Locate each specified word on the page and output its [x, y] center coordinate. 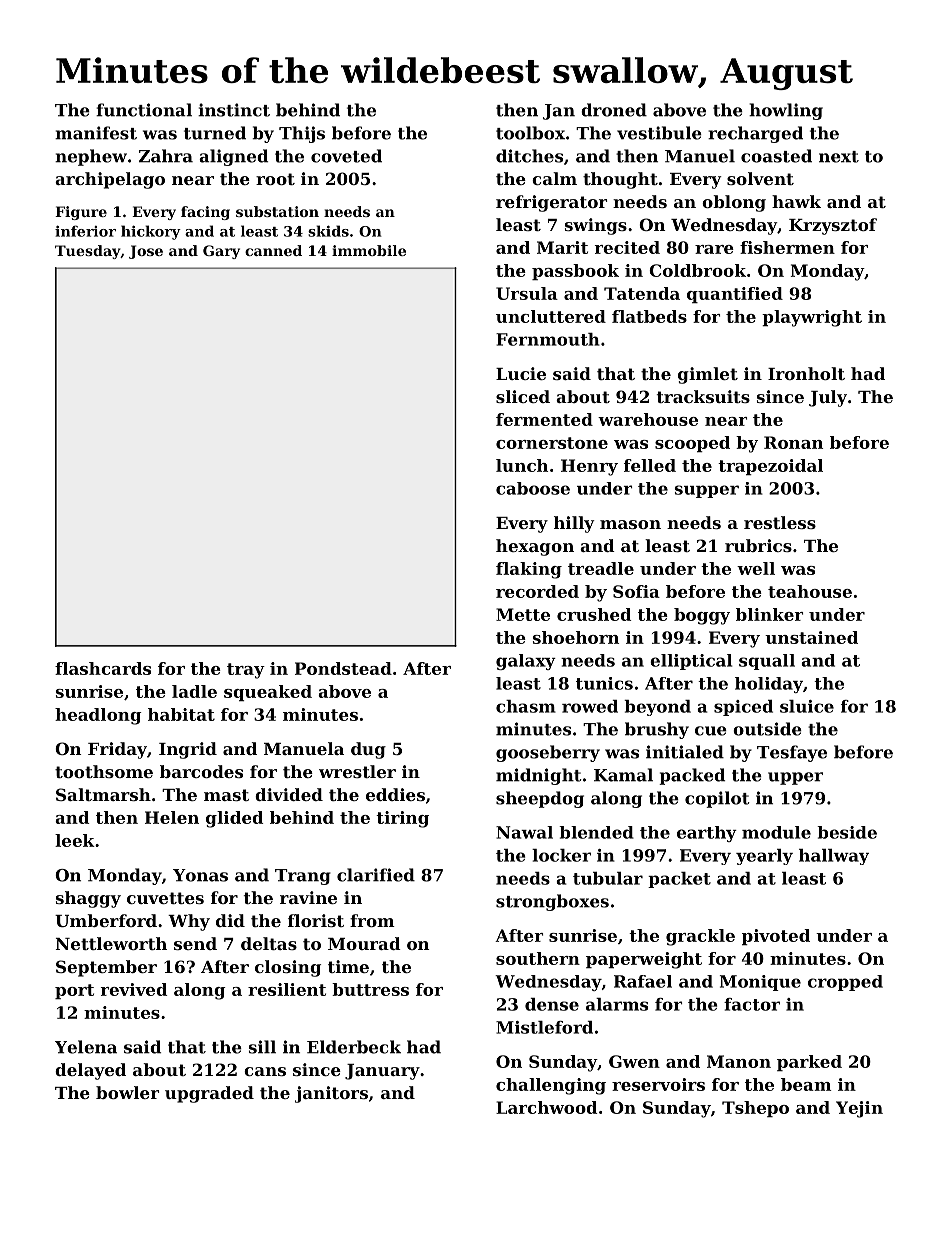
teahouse [810, 591]
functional [144, 110]
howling [786, 111]
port [74, 991]
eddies [395, 794]
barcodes [201, 771]
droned [614, 110]
